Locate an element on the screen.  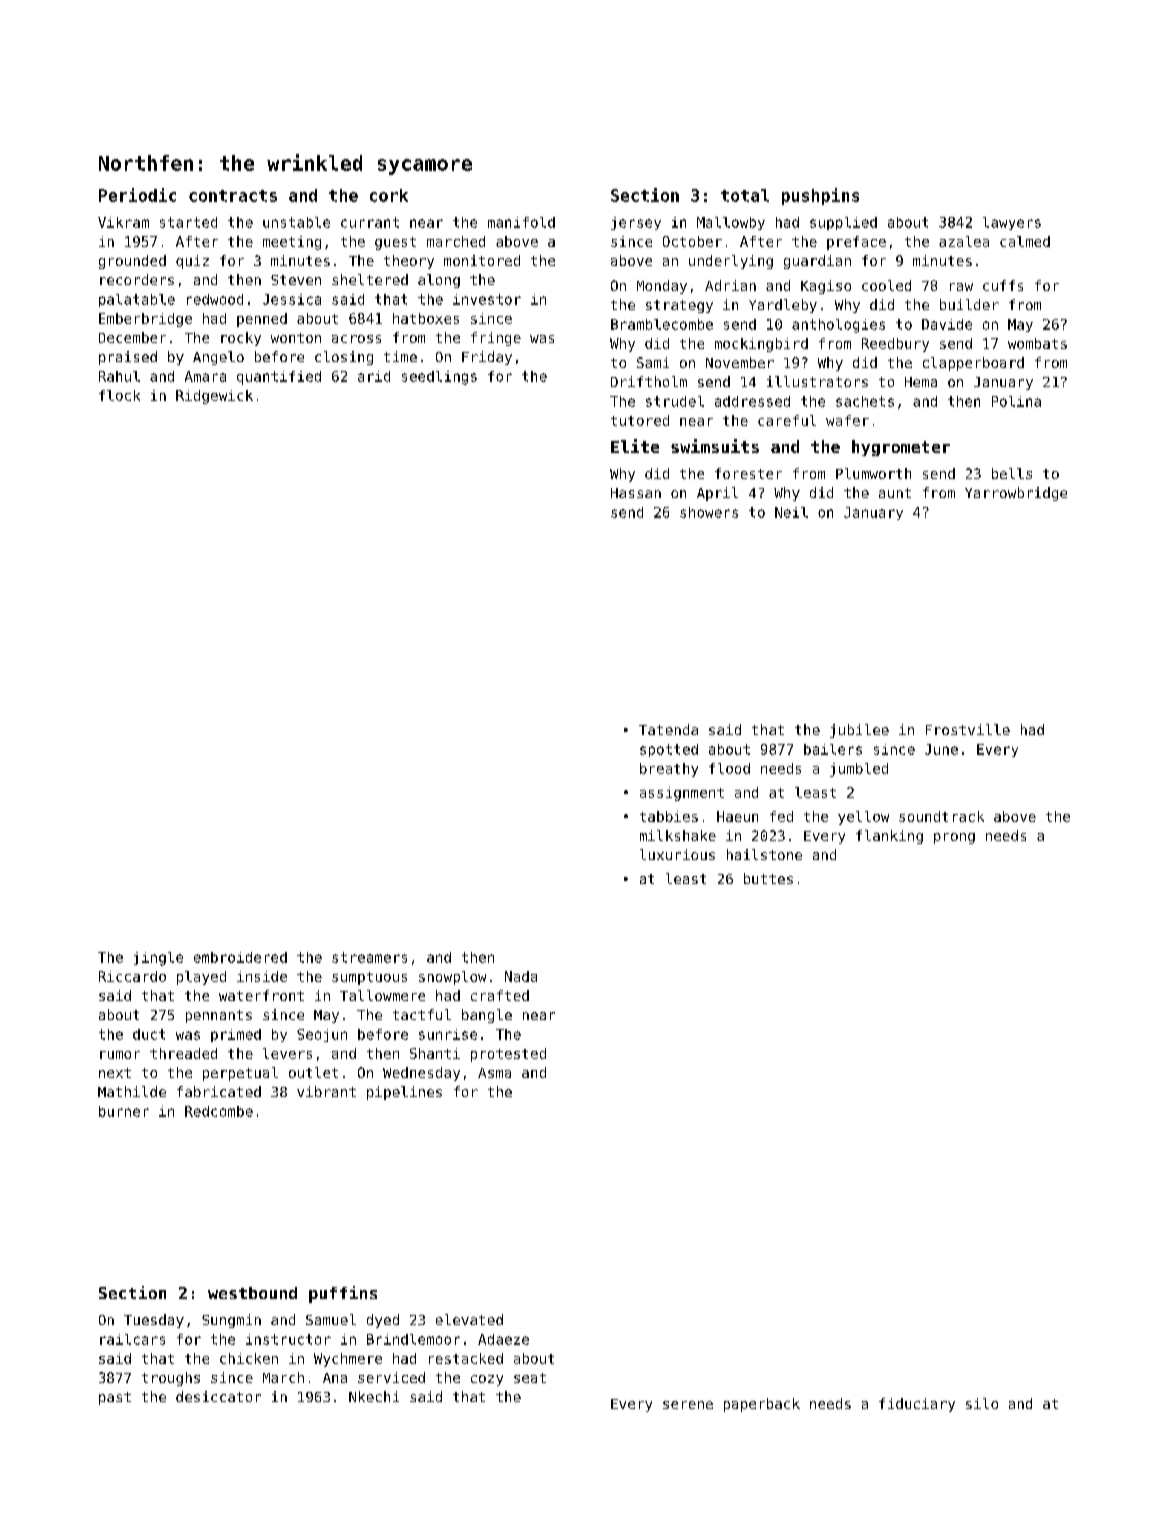
luxurious is located at coordinates (677, 854).
